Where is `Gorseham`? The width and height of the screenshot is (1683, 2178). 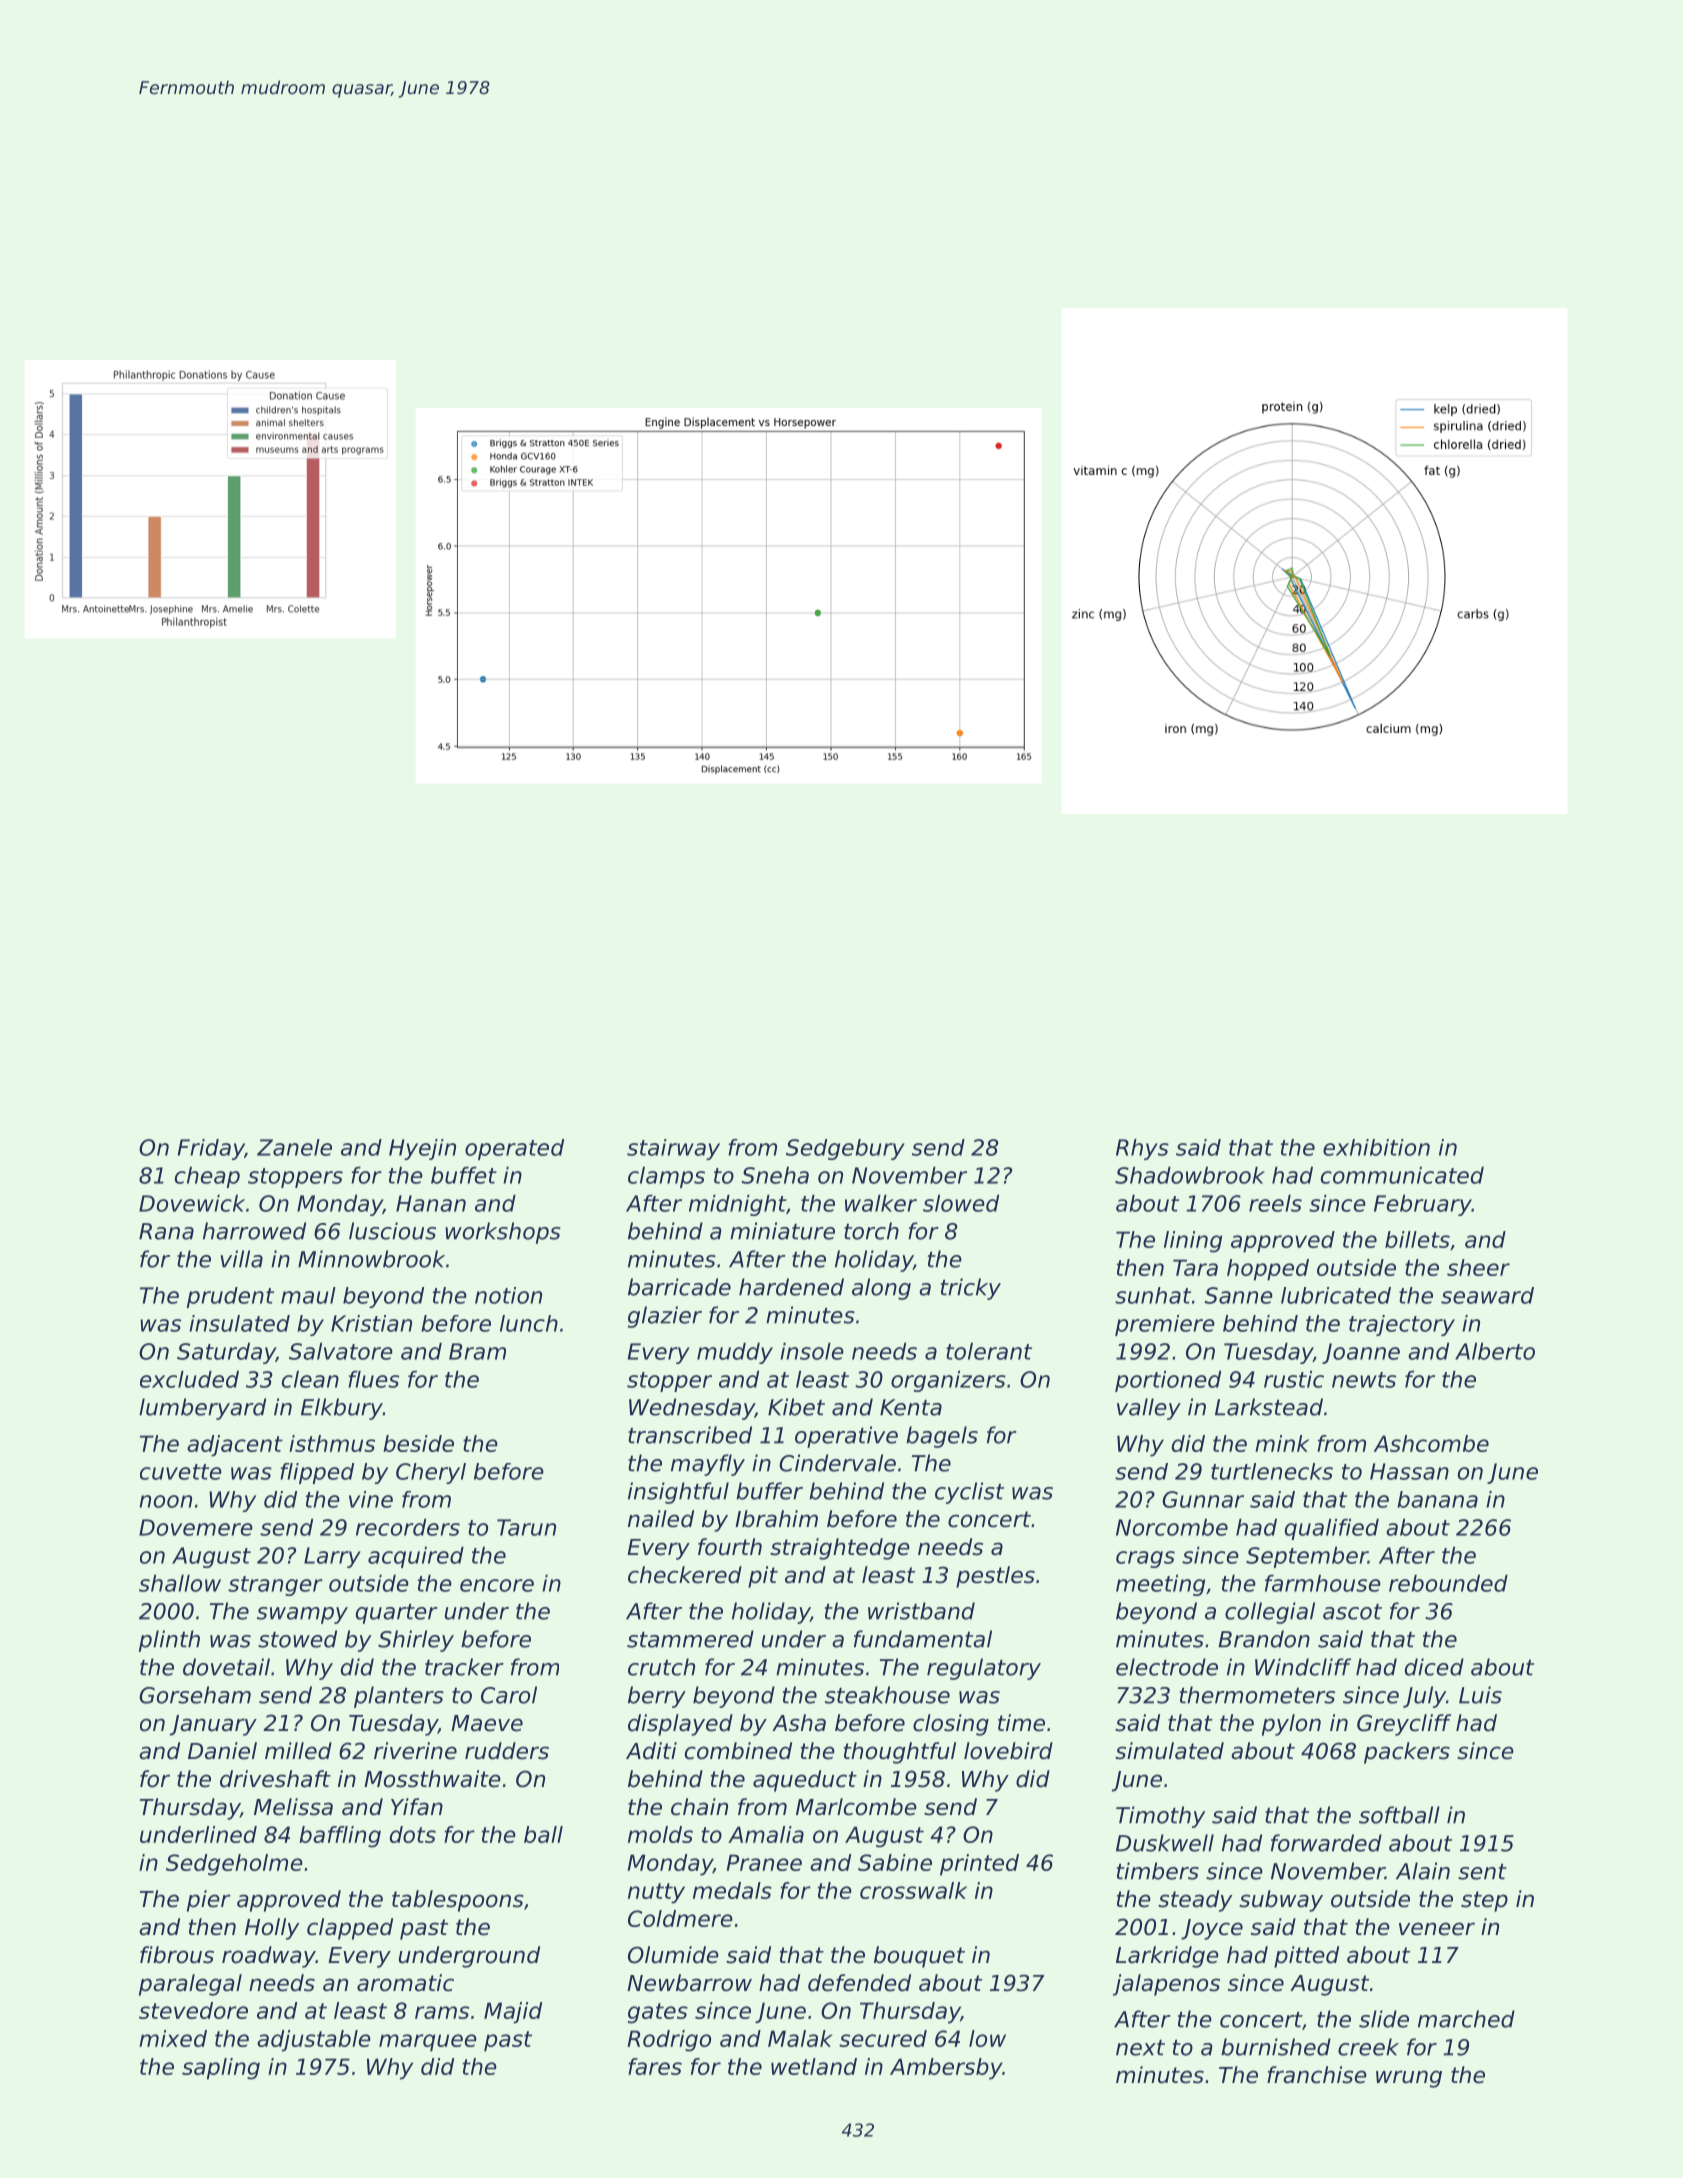
Gorseham is located at coordinates (195, 1695).
